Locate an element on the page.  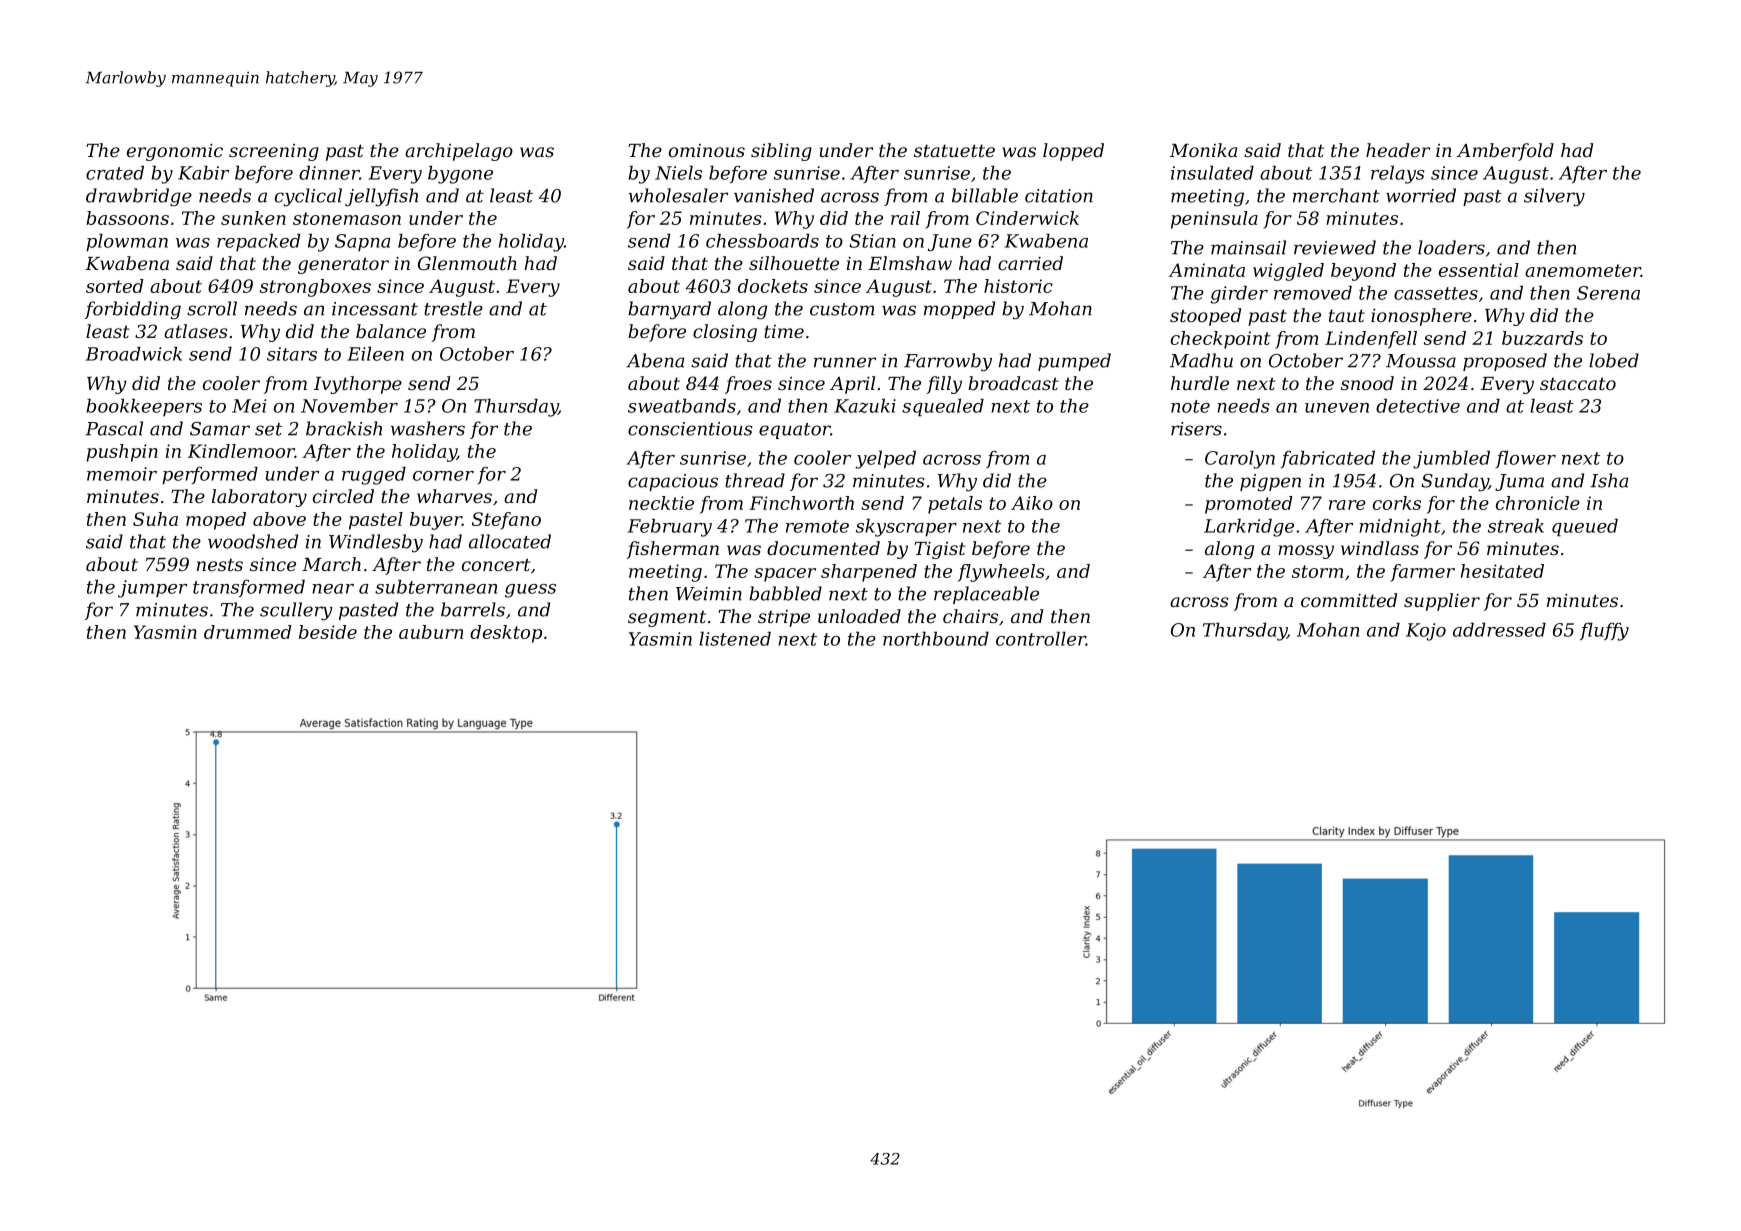
silvery is located at coordinates (1554, 197).
